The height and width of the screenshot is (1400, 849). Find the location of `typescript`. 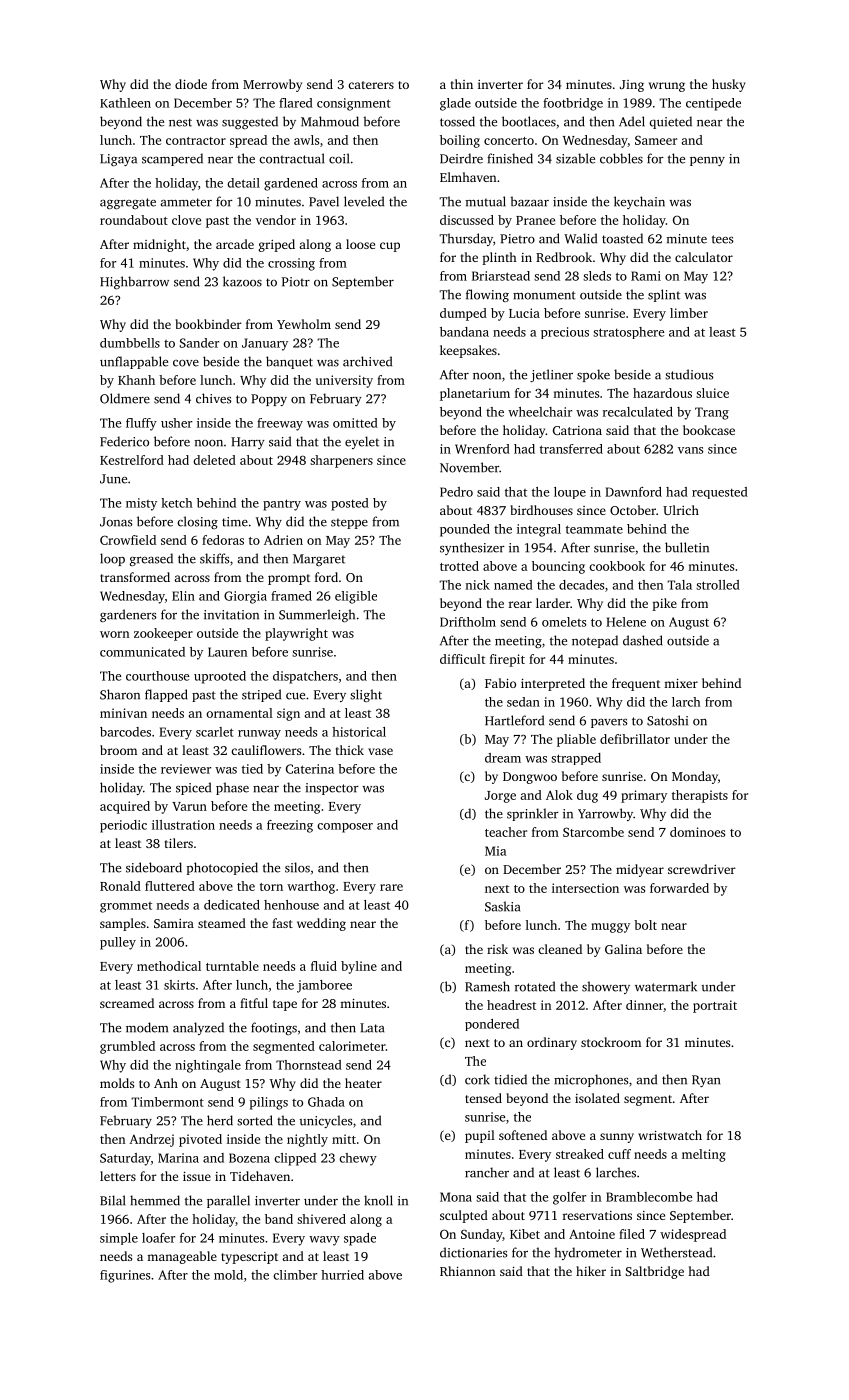

typescript is located at coordinates (249, 1258).
